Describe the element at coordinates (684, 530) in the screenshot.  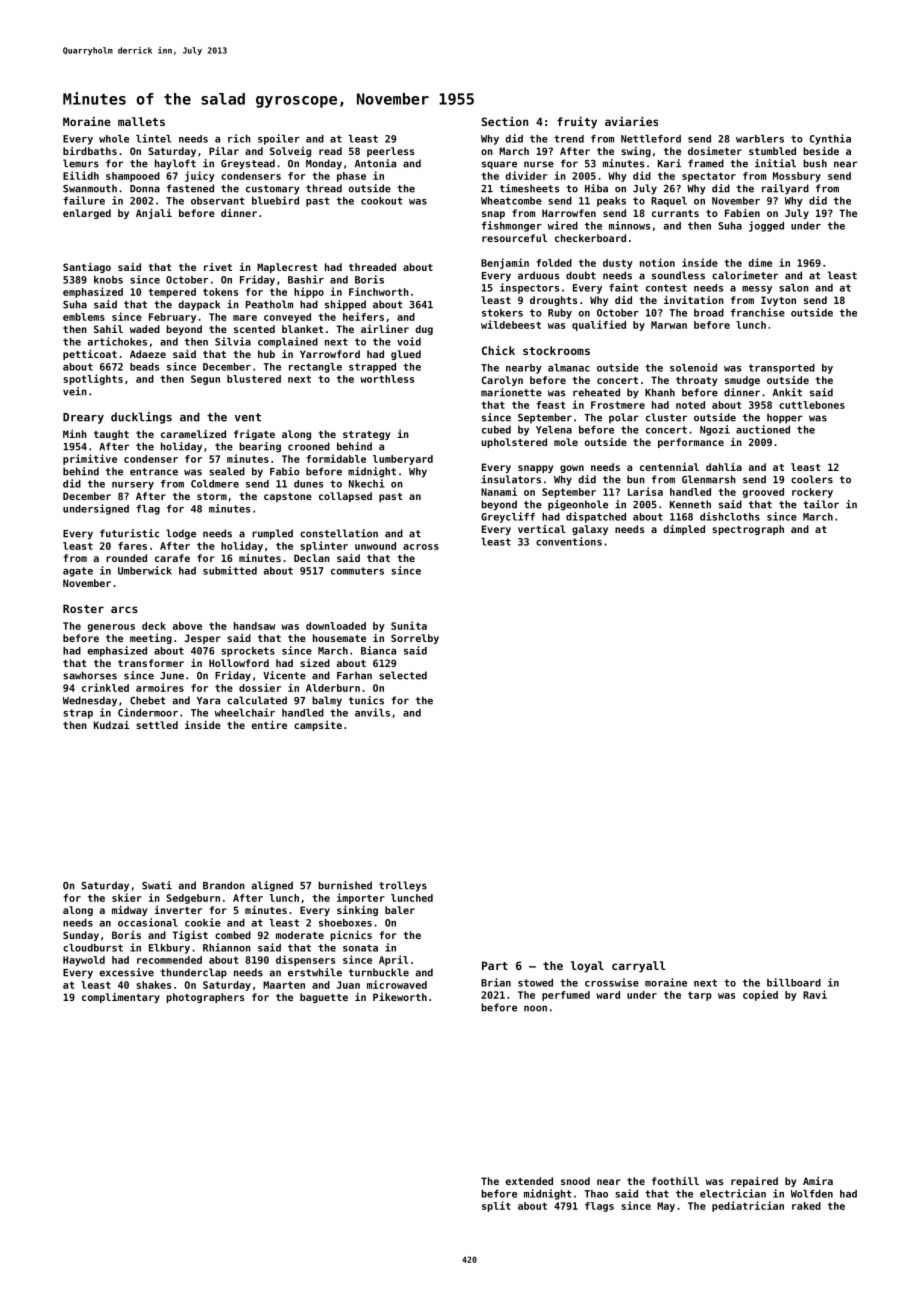
I see `dimpled` at that location.
